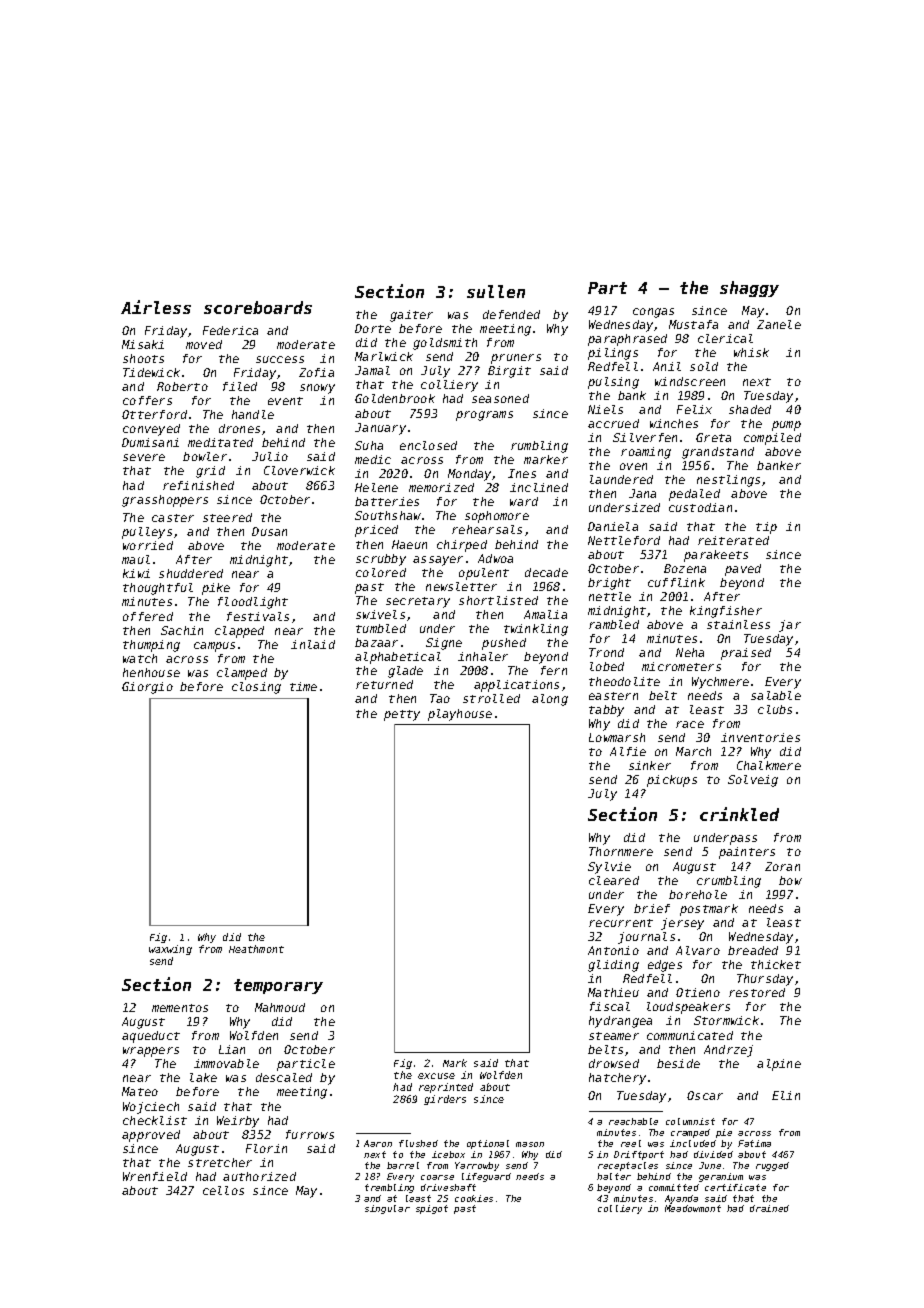  I want to click on accrued, so click(613, 423).
